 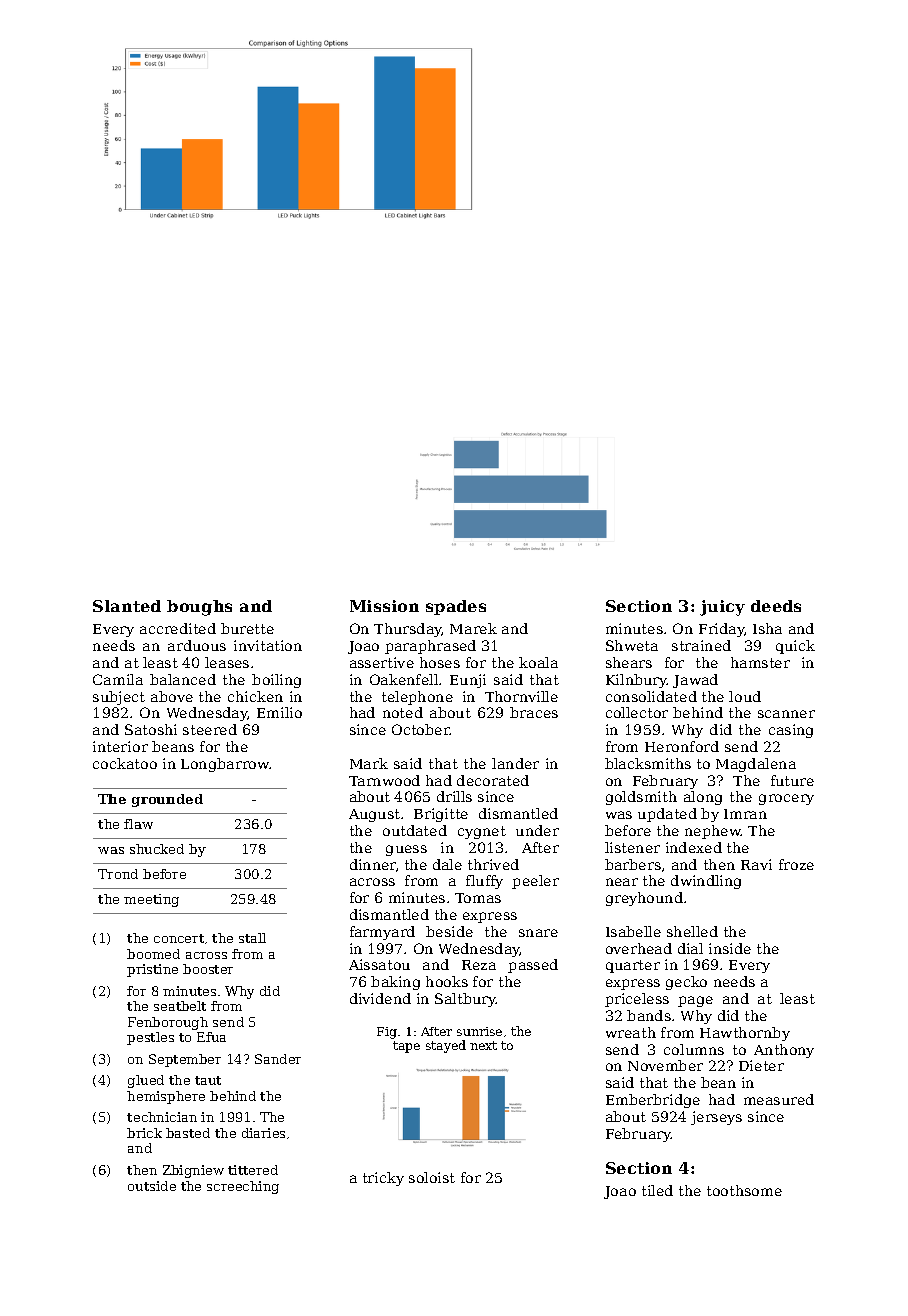 What do you see at coordinates (150, 1038) in the image?
I see `pestles` at bounding box center [150, 1038].
